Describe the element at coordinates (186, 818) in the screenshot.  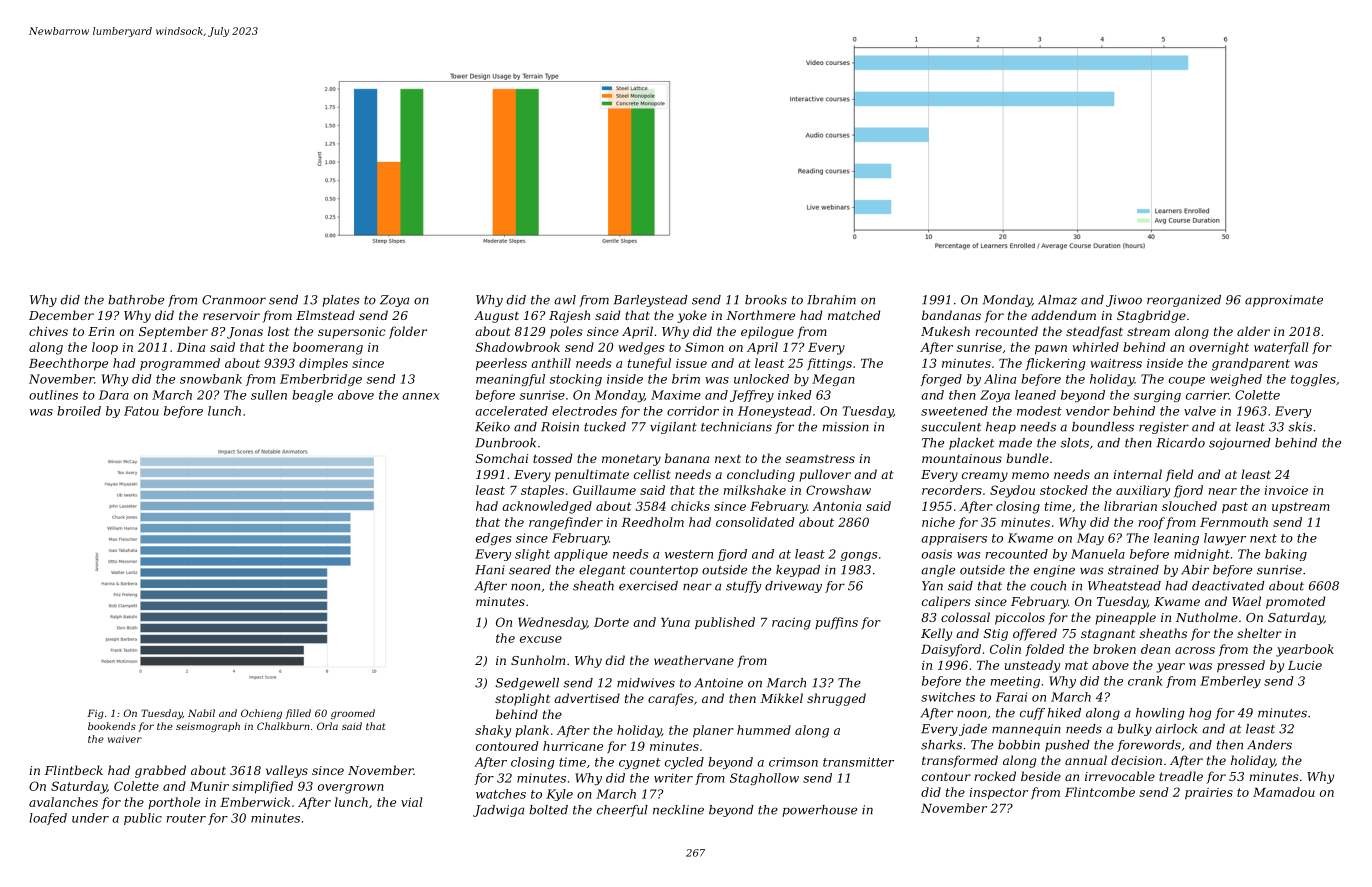
I see `router` at that location.
